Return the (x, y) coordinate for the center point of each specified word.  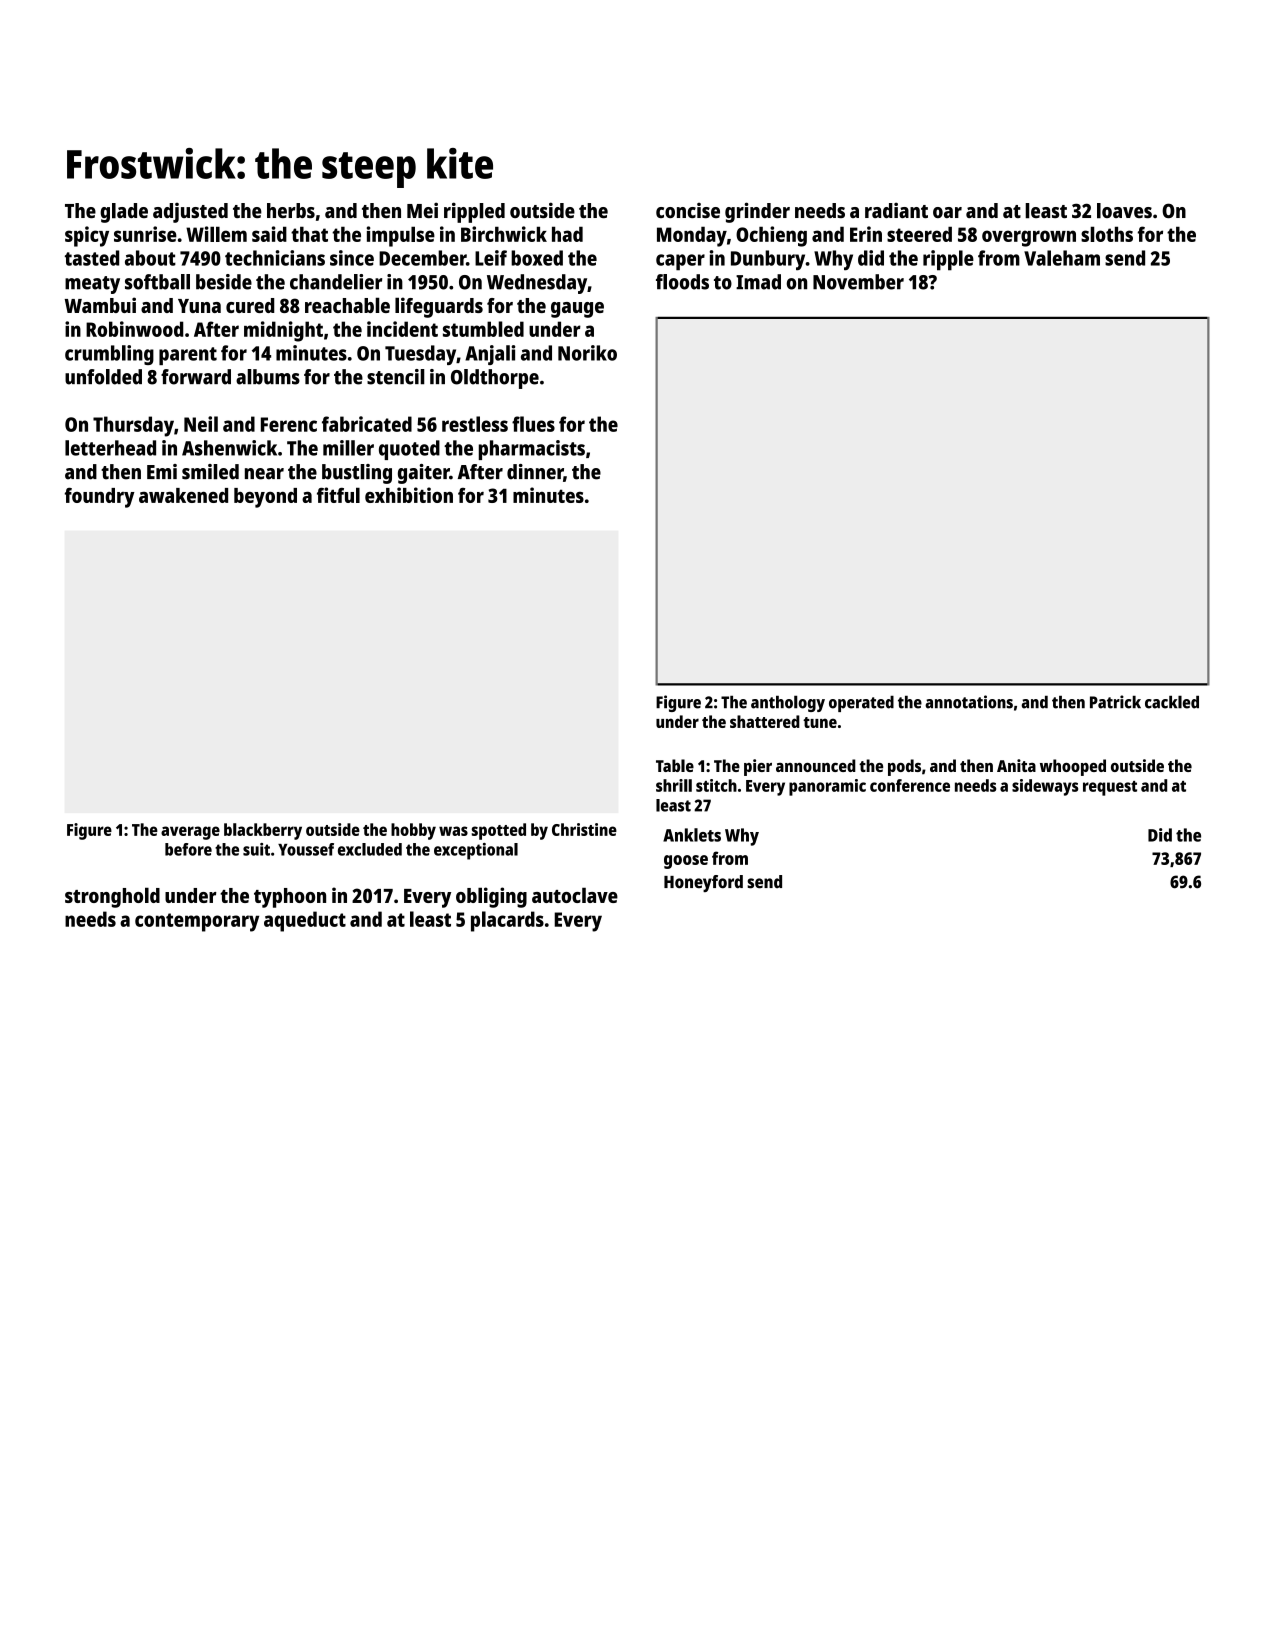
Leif (491, 258)
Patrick (1115, 702)
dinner (535, 472)
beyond (265, 498)
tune (820, 722)
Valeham (1062, 258)
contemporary (197, 922)
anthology (788, 703)
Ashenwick (229, 448)
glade (124, 213)
